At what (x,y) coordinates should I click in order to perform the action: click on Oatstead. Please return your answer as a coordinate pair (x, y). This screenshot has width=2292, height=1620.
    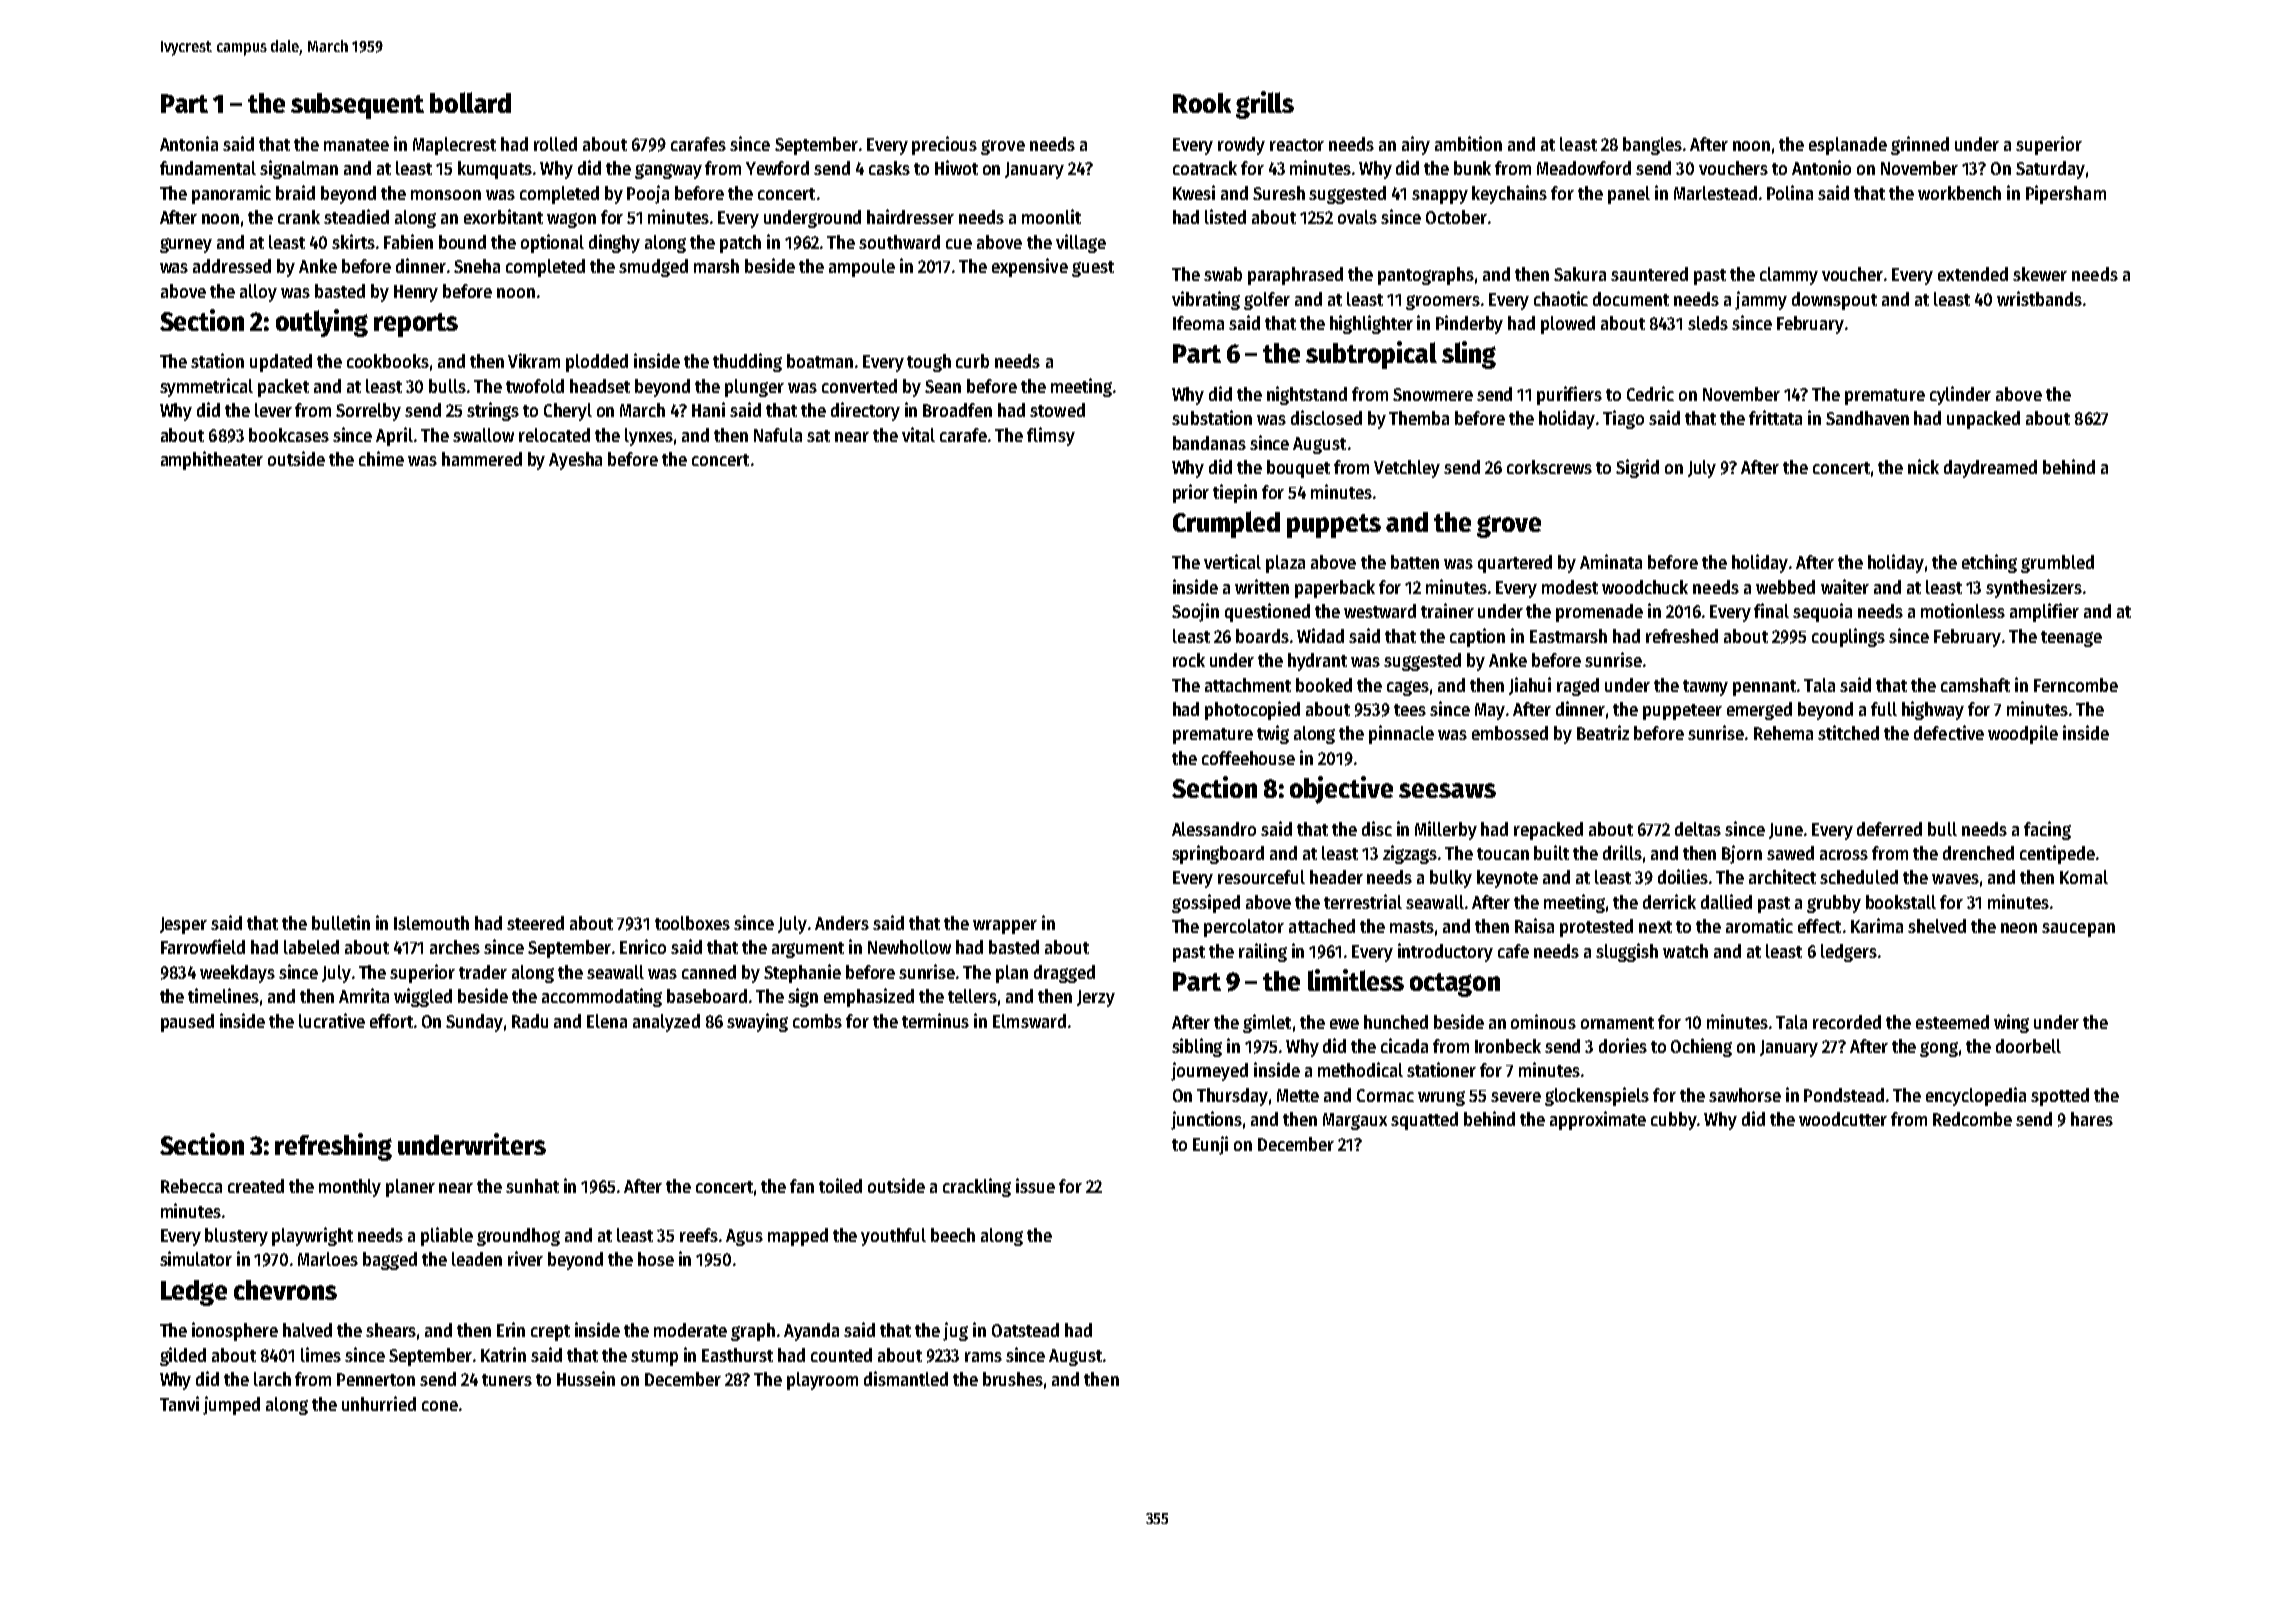
    Looking at the image, I should click on (1025, 1330).
